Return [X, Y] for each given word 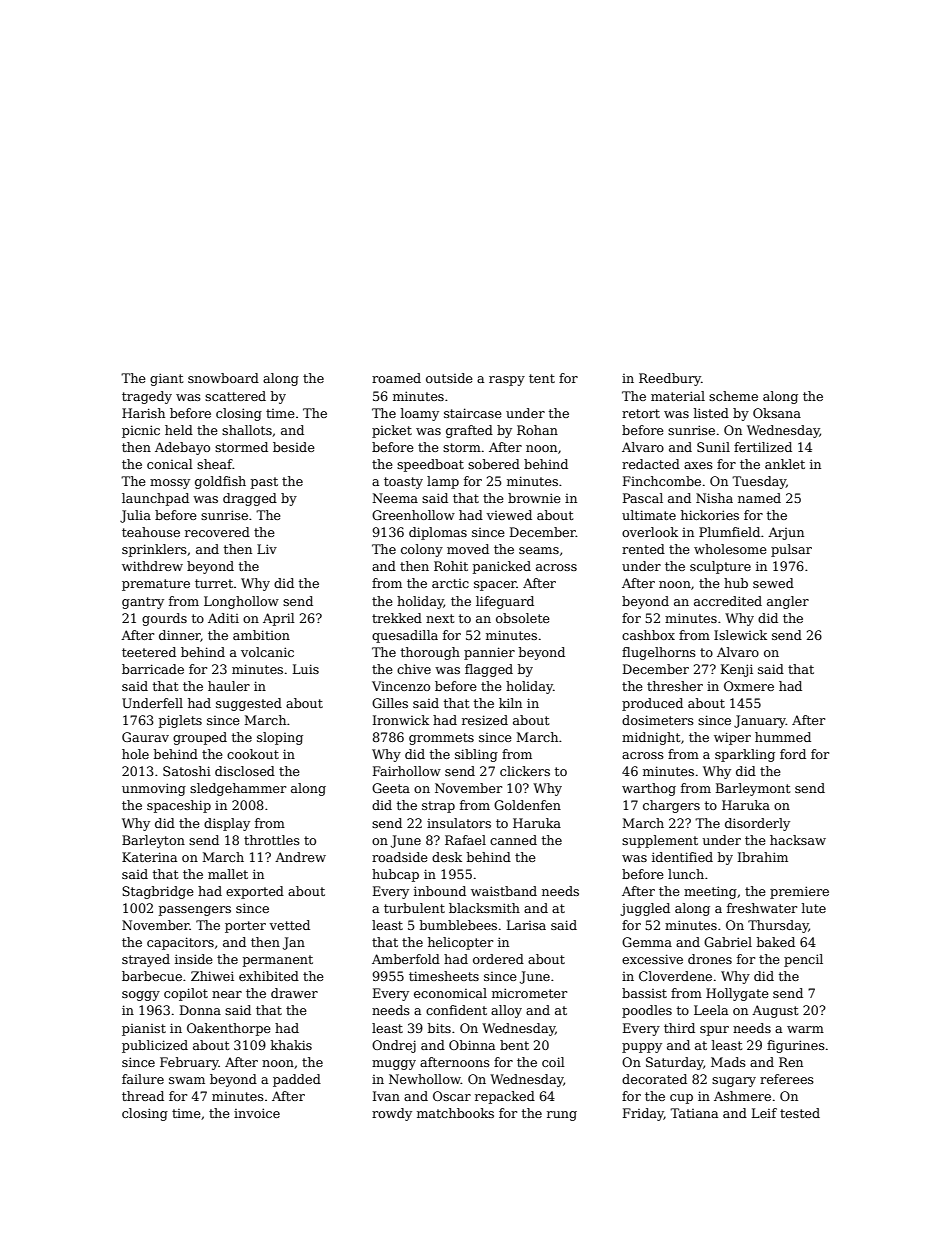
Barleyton [153, 841]
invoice [257, 1113]
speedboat [430, 465]
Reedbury [670, 379]
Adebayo [182, 448]
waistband [504, 891]
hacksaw [798, 840]
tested [800, 1113]
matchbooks [455, 1113]
